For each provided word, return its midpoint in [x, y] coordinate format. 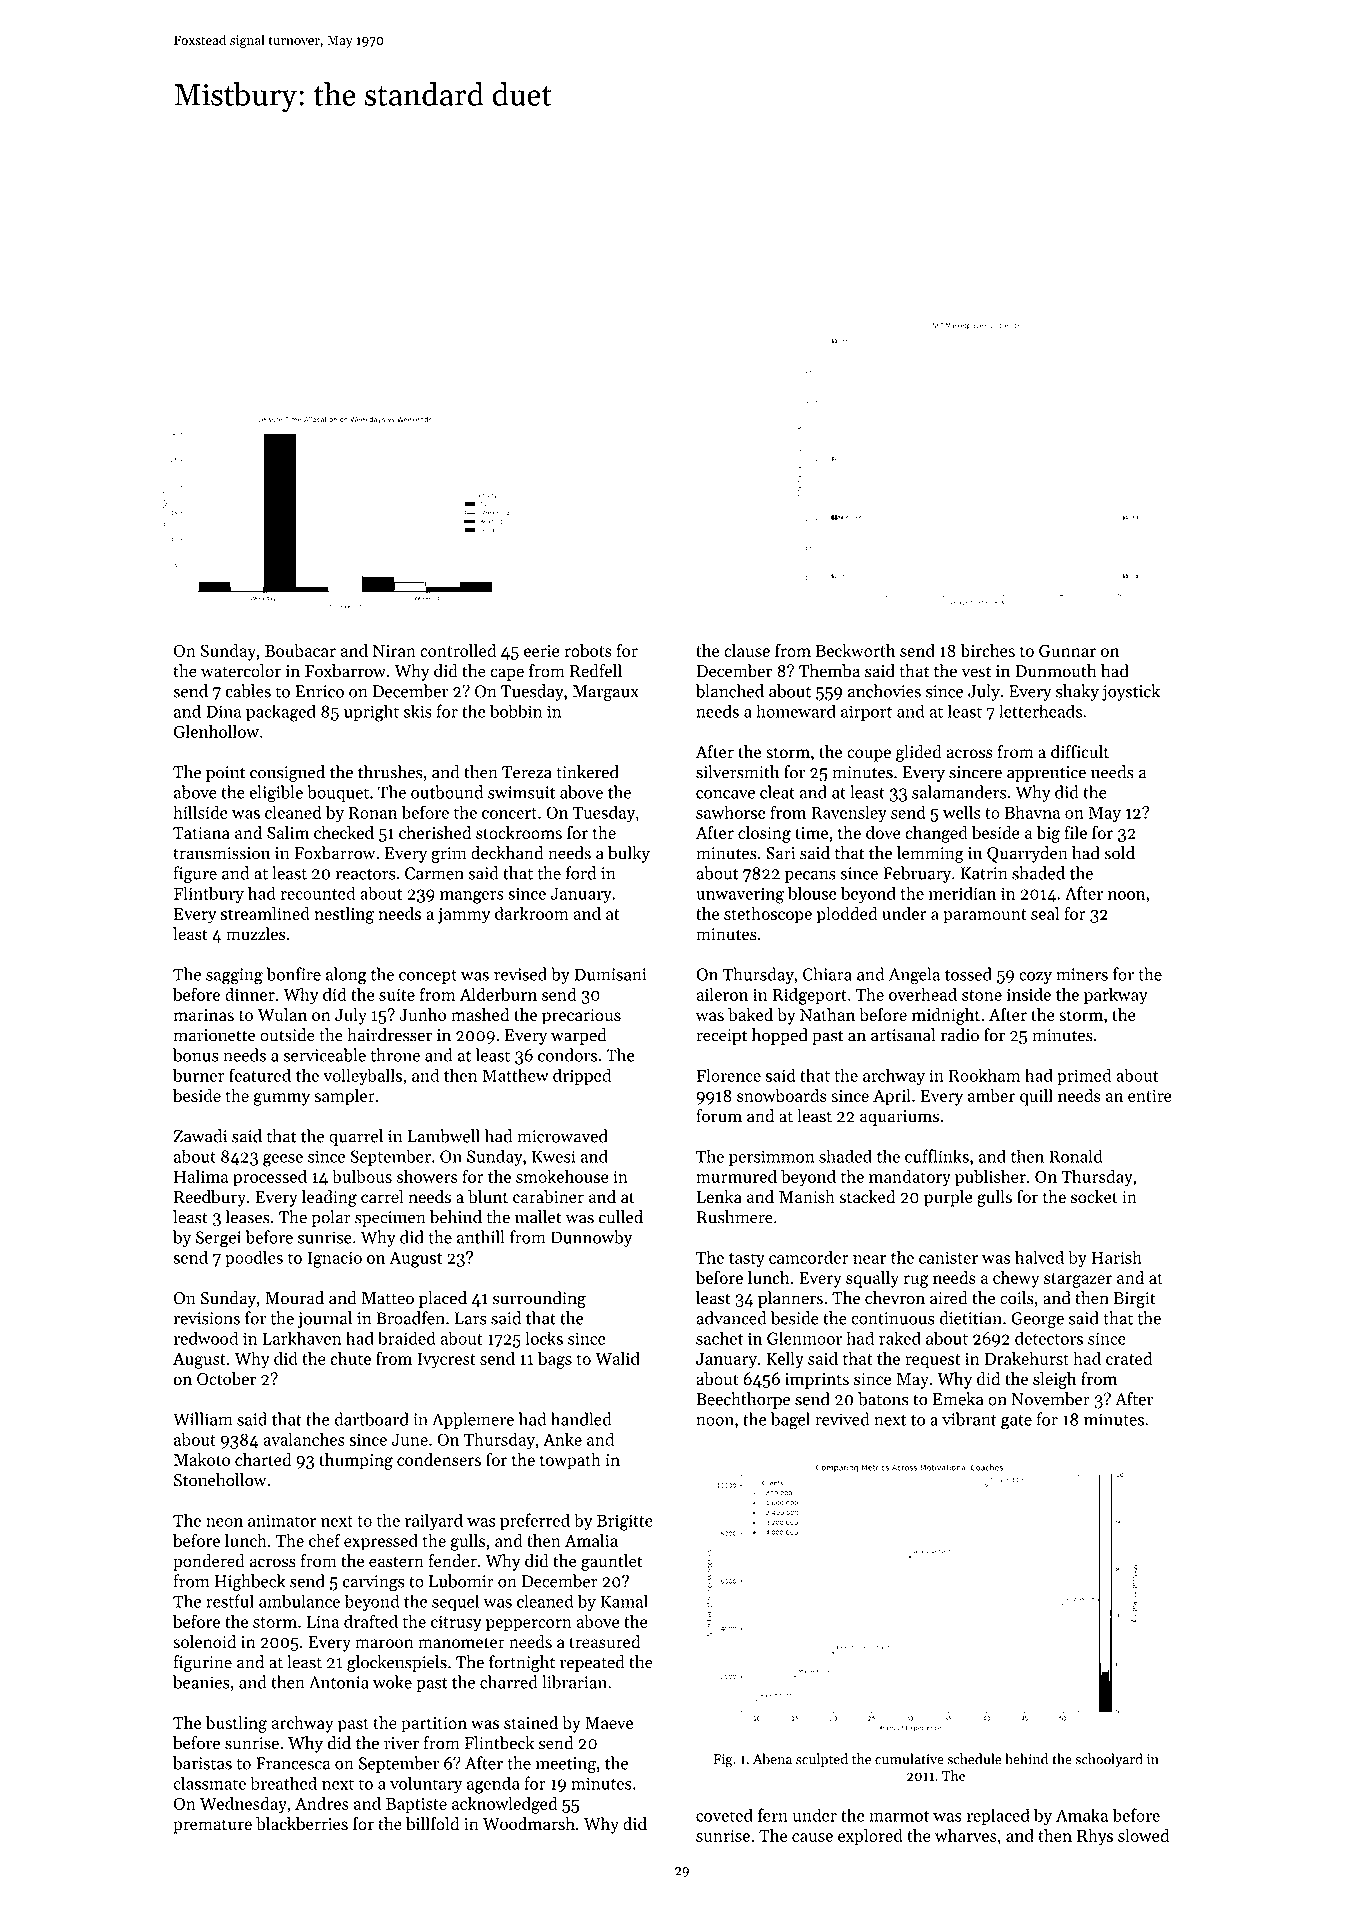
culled [621, 1217]
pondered [209, 1562]
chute [350, 1358]
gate [1016, 1422]
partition [434, 1725]
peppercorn [529, 1625]
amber [991, 1095]
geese [283, 1160]
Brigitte [625, 1522]
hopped [780, 1036]
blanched [730, 691]
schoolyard [1109, 1760]
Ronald [1076, 1156]
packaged [281, 713]
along [346, 976]
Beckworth [855, 650]
